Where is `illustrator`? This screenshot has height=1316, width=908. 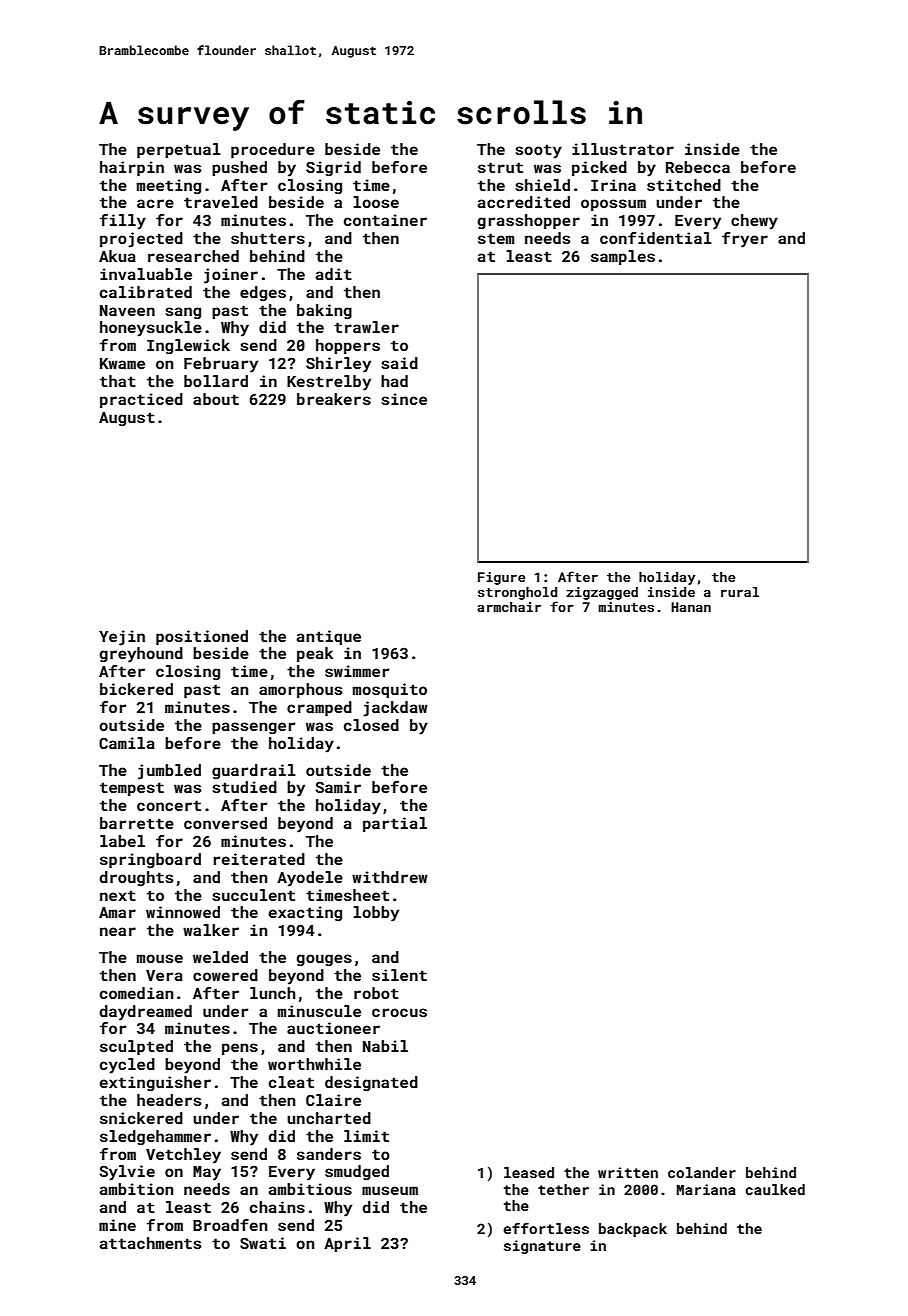 illustrator is located at coordinates (623, 149).
